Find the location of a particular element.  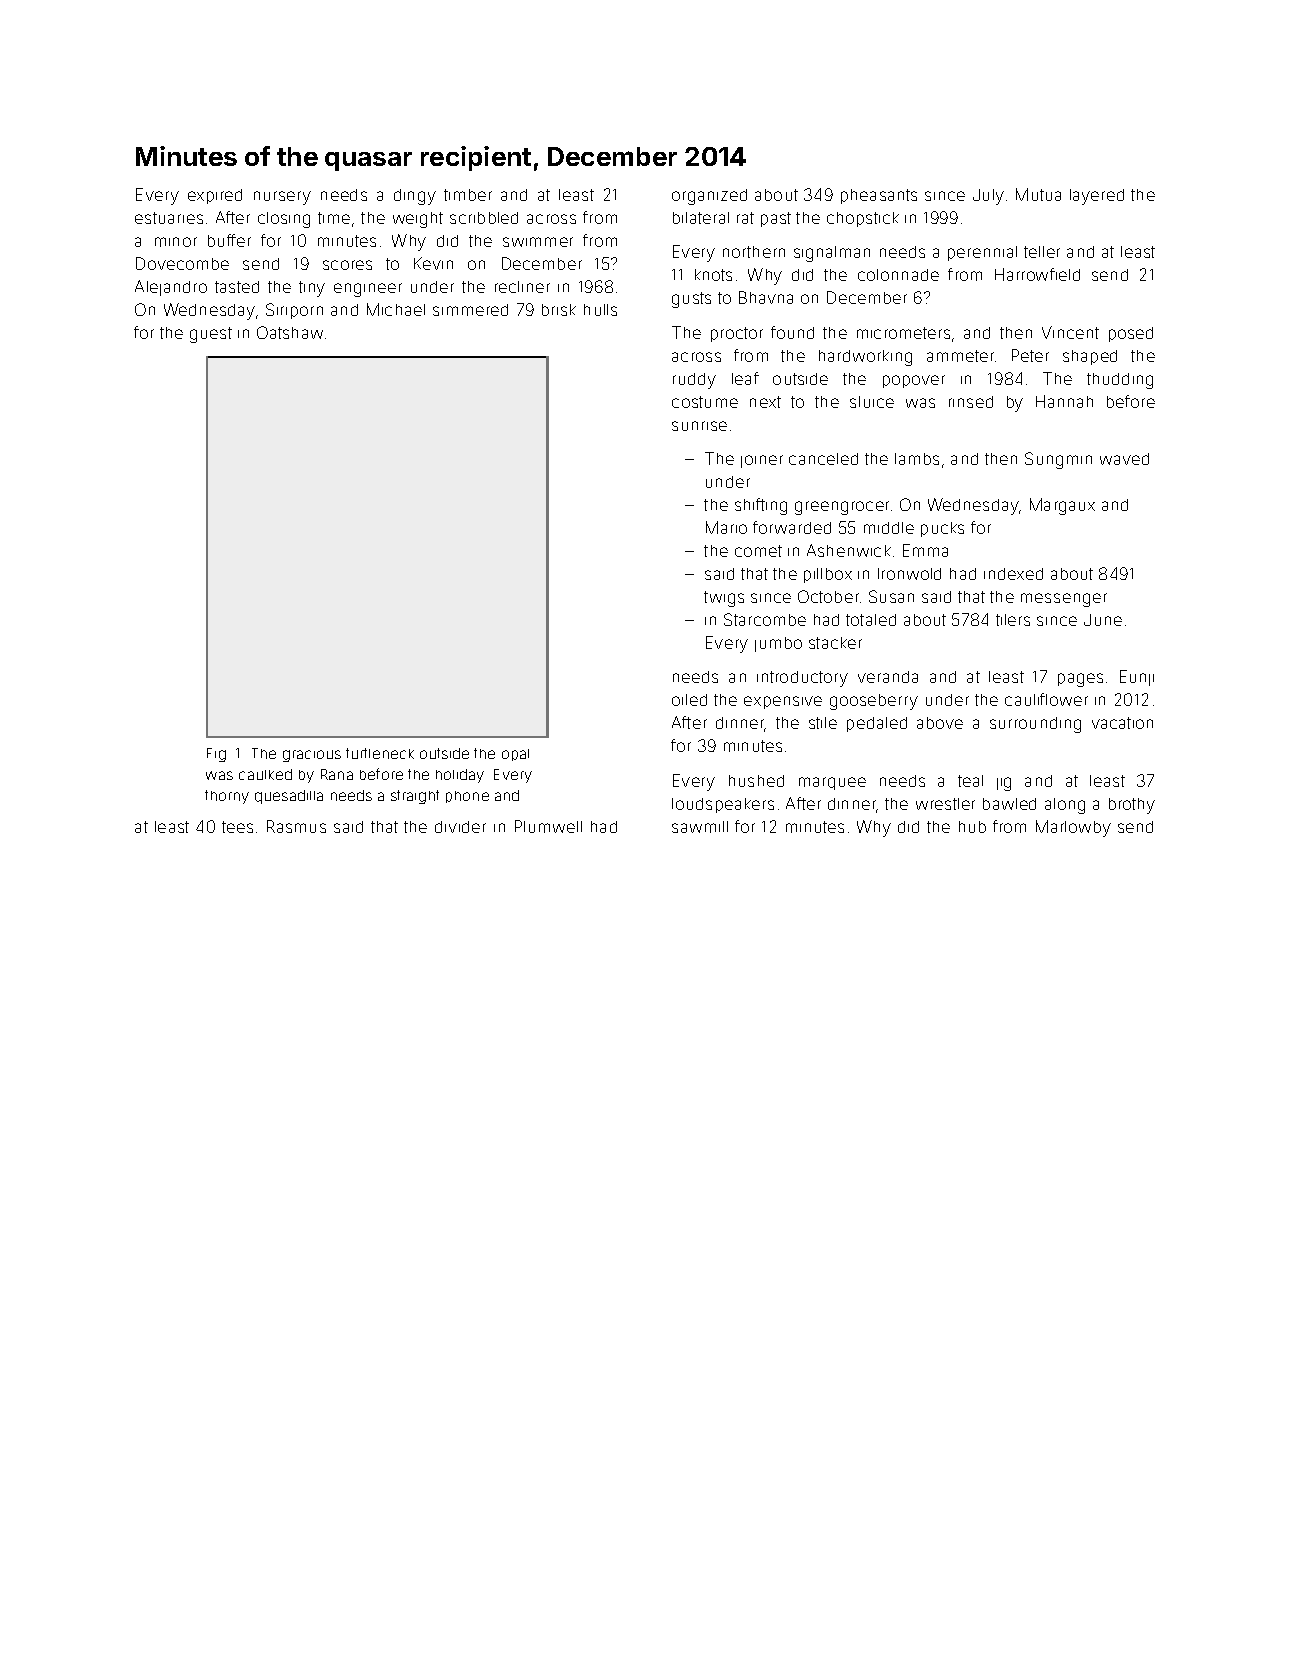

Marlowby is located at coordinates (1073, 828).
